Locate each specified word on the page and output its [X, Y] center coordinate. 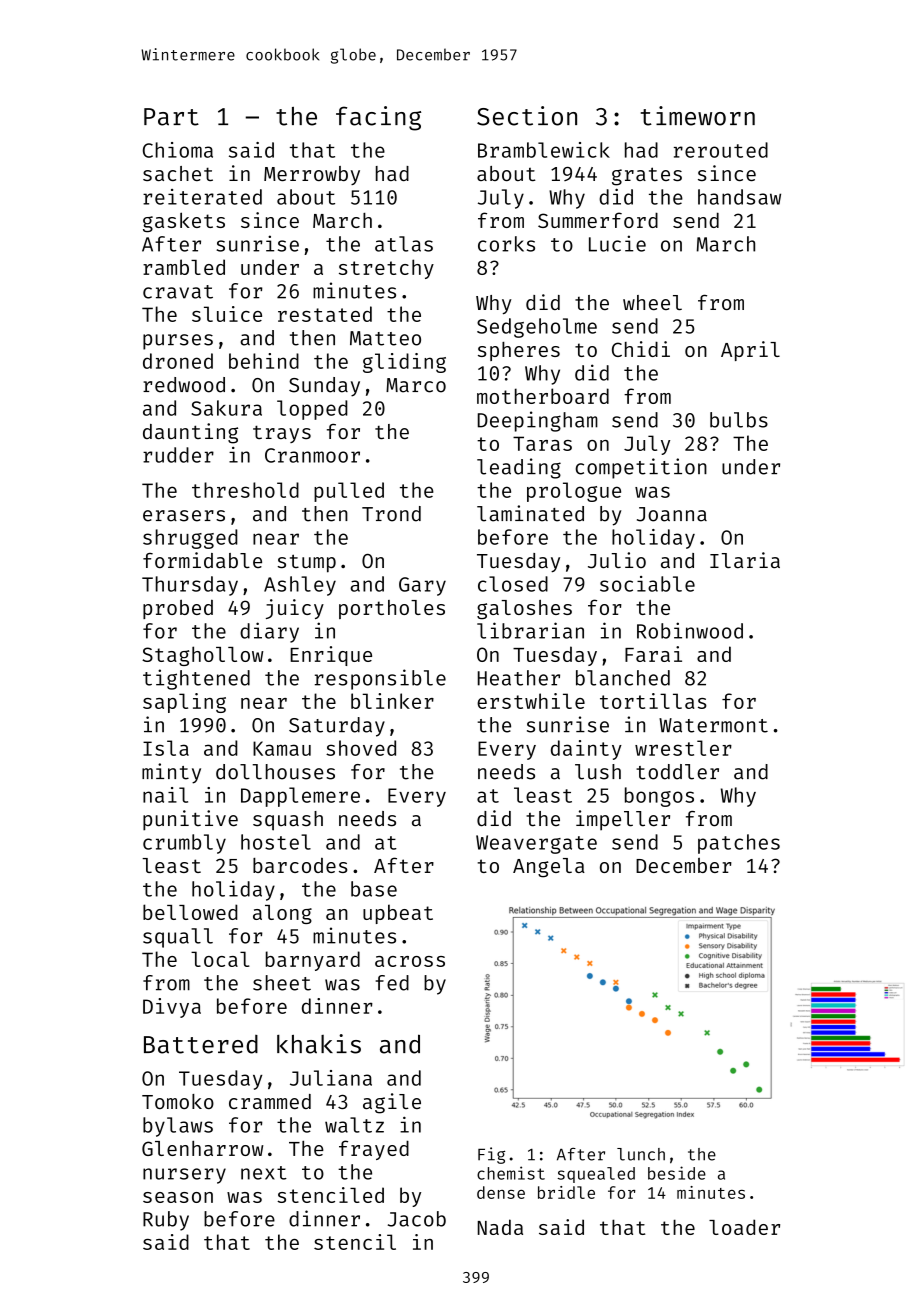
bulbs [739, 420]
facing [378, 118]
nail [165, 795]
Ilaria [745, 560]
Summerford [598, 220]
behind [264, 361]
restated [325, 314]
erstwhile [531, 701]
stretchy [386, 269]
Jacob [417, 1219]
